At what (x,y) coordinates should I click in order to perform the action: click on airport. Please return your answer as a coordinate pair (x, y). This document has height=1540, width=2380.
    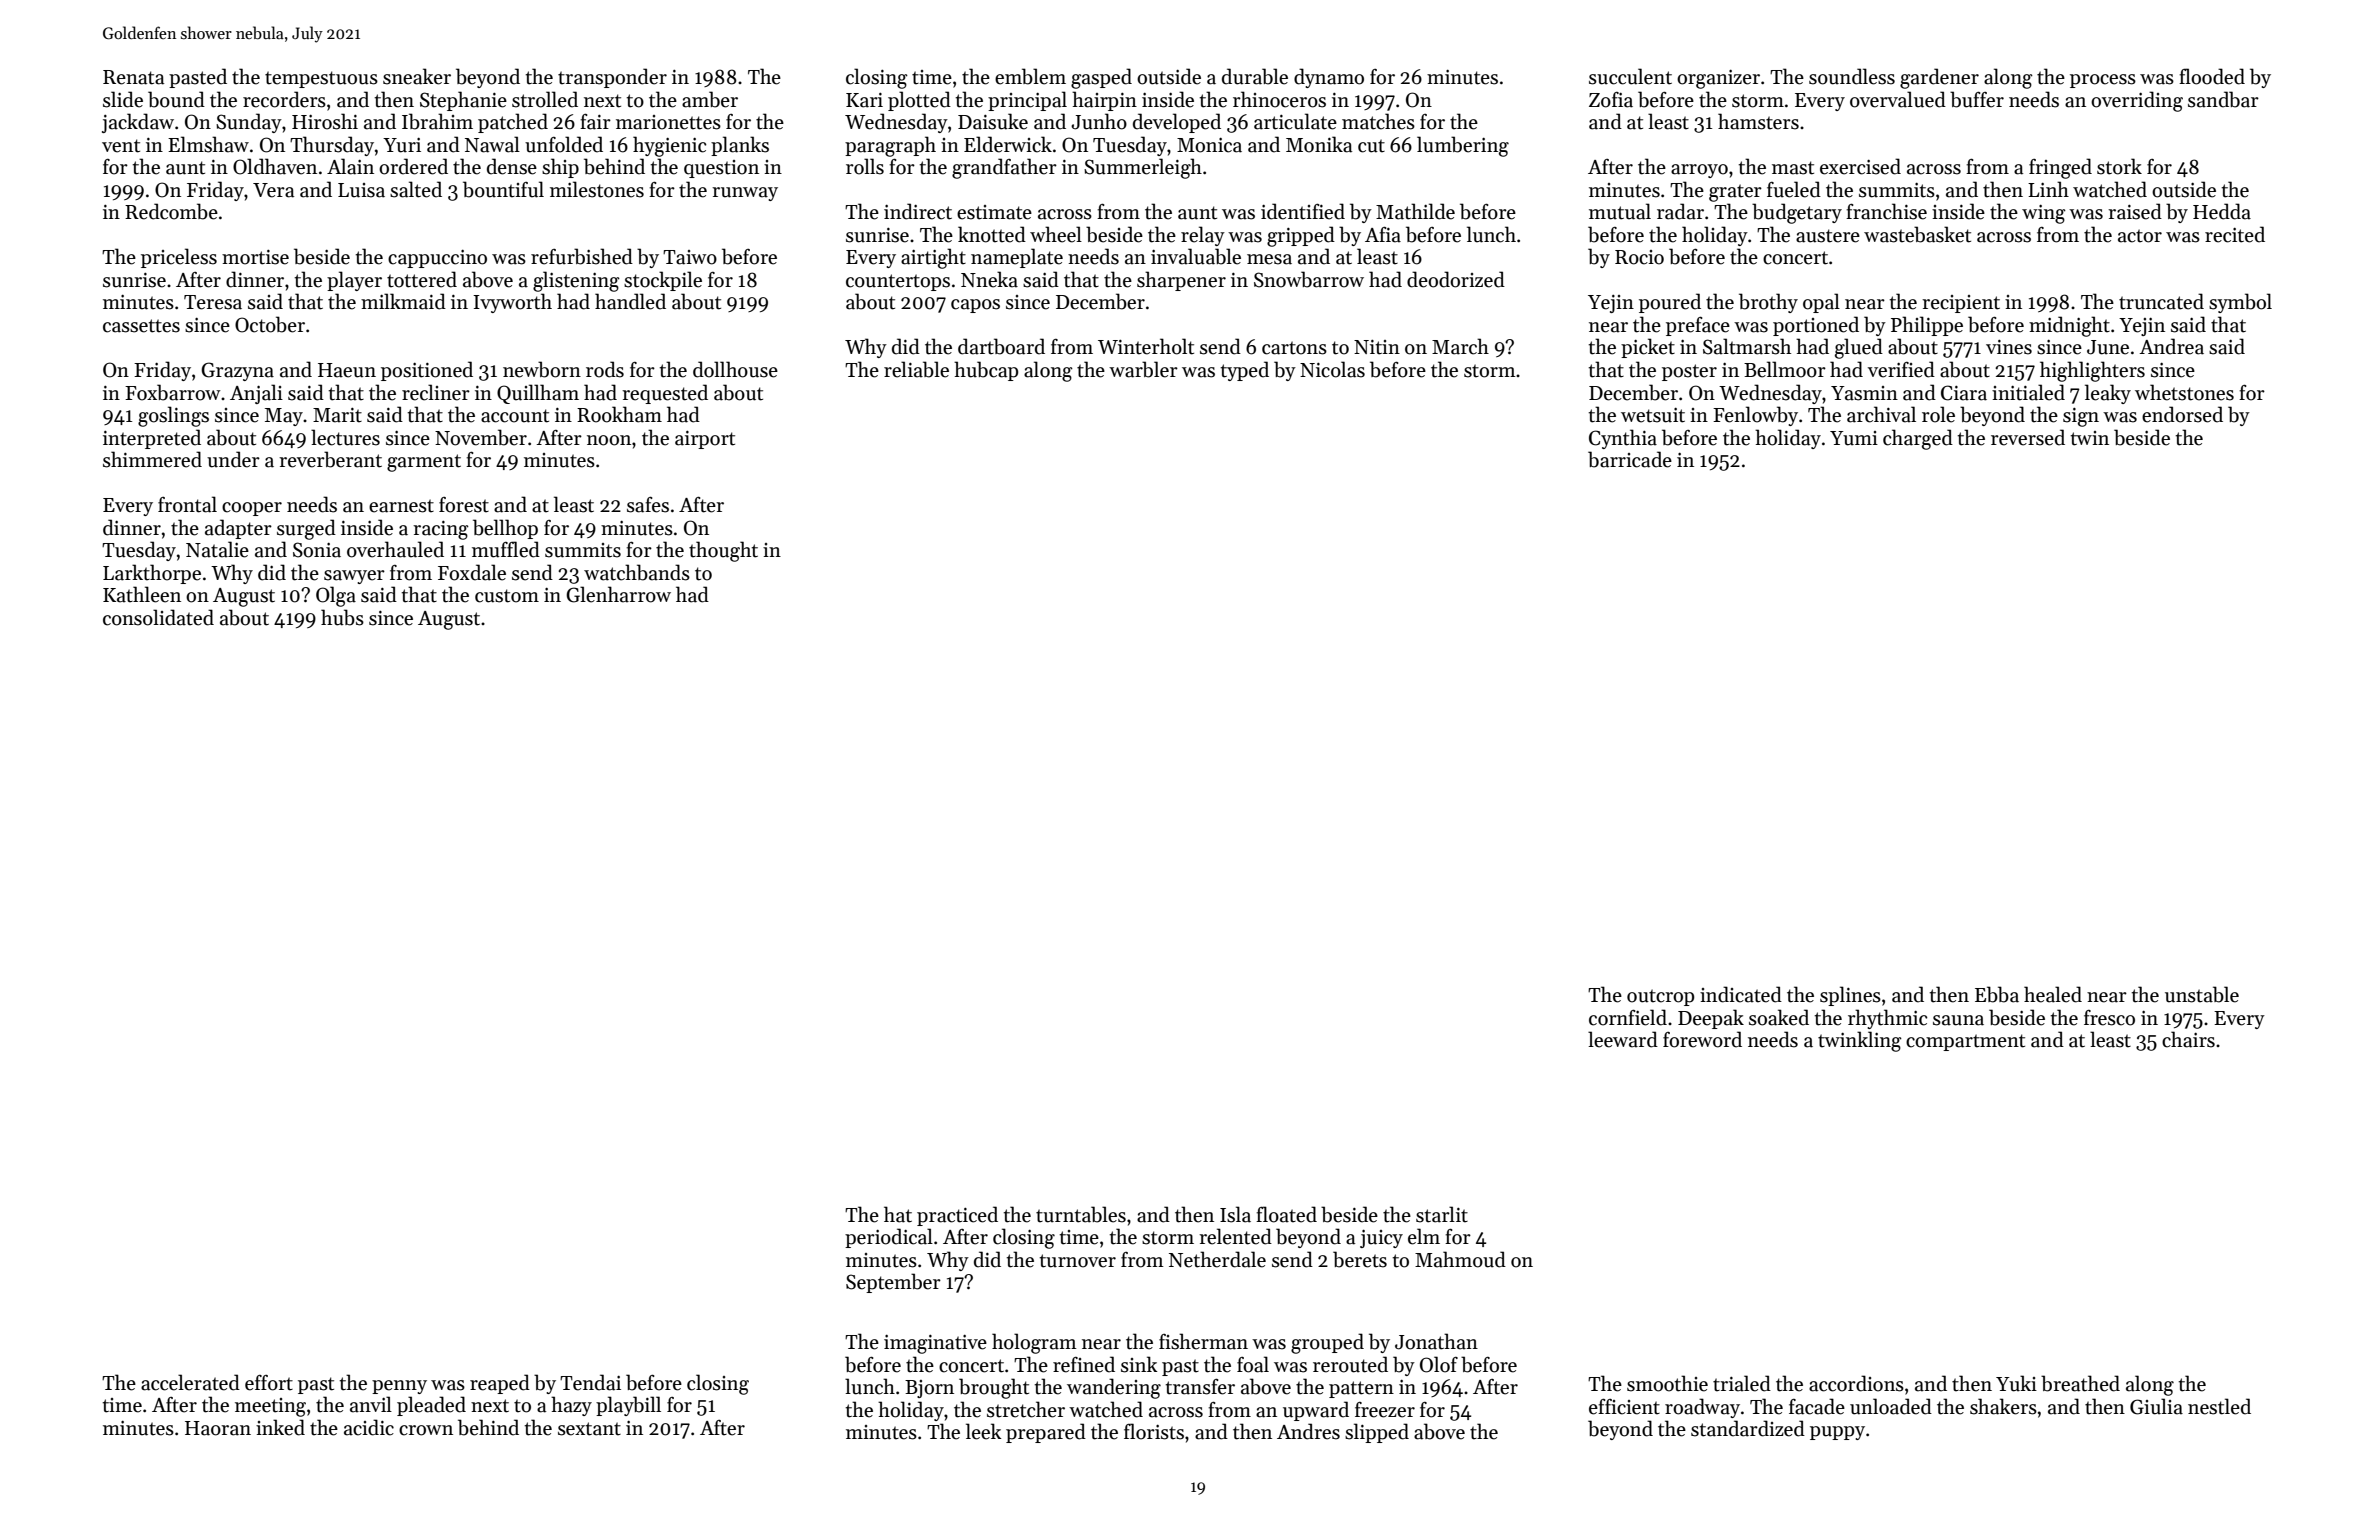
    Looking at the image, I should click on (705, 440).
